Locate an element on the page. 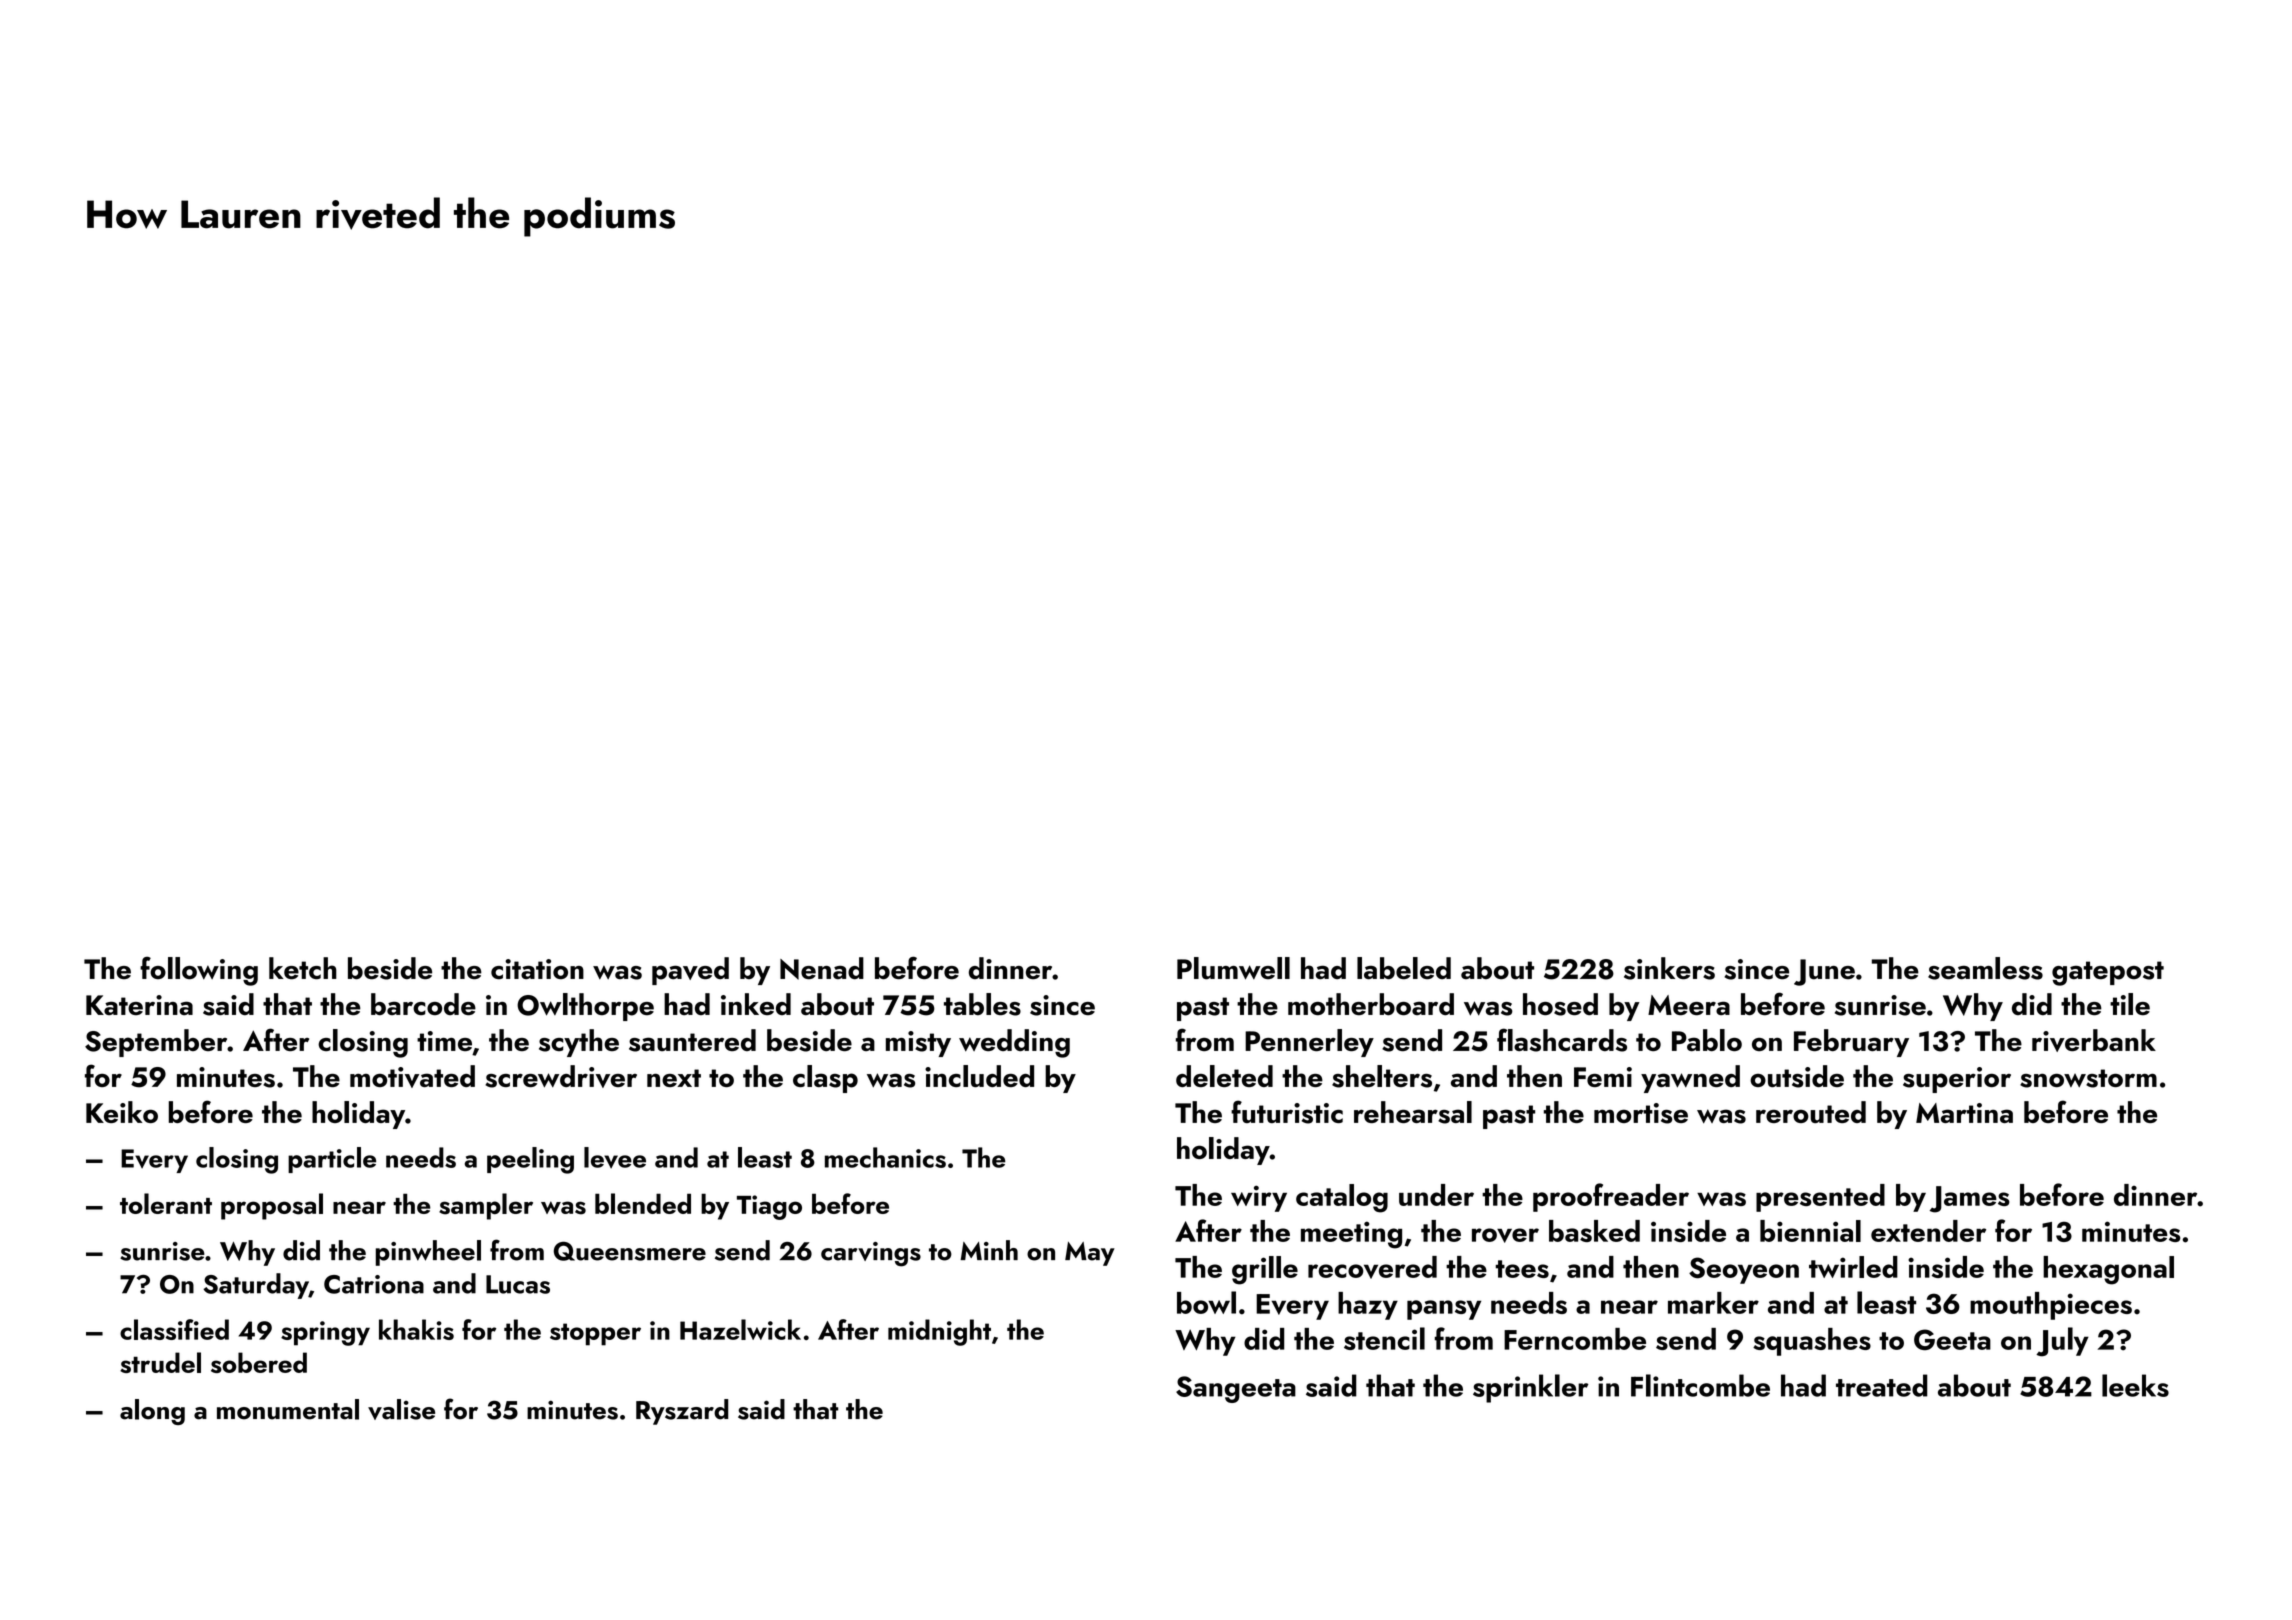  snowstorm is located at coordinates (2088, 1078).
